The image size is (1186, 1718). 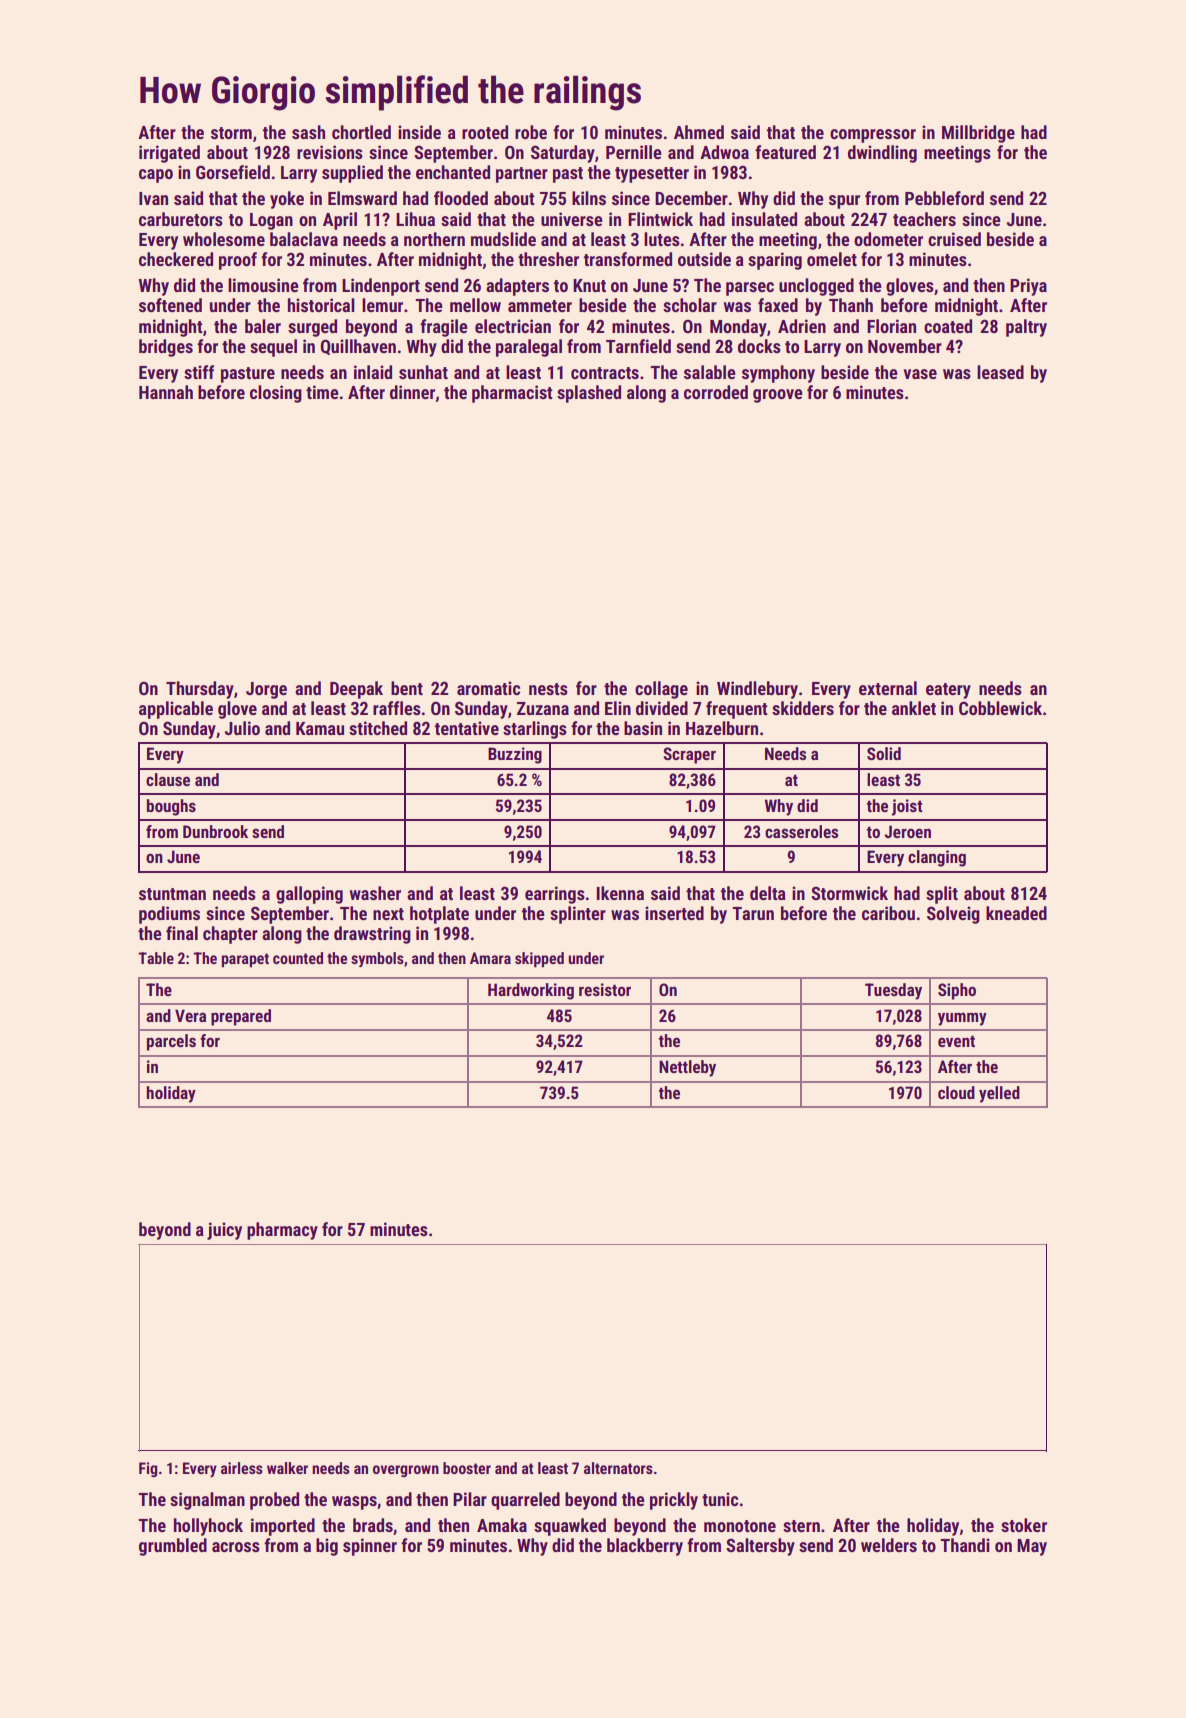 I want to click on Buzzing, so click(x=515, y=755).
